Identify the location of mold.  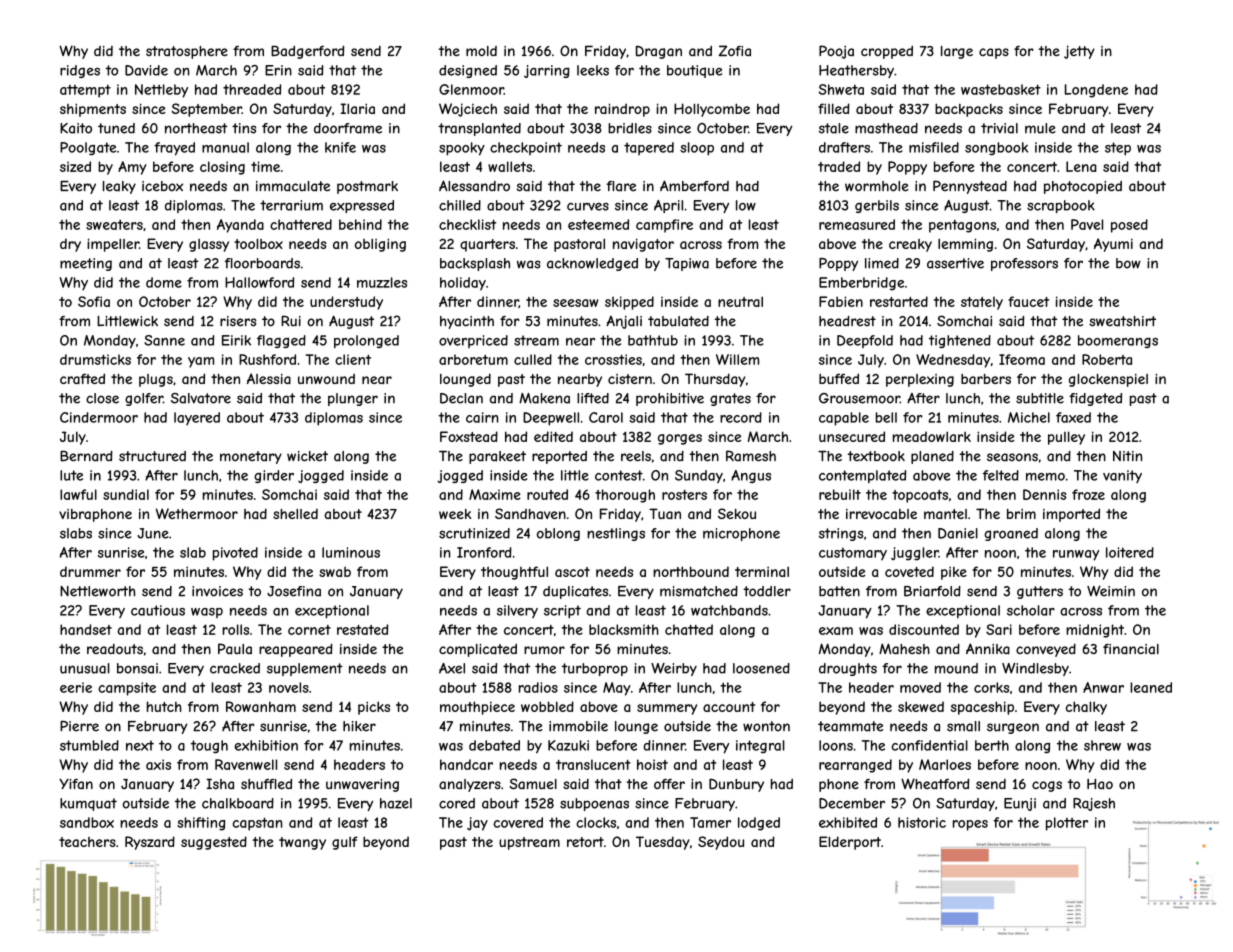
(481, 51).
